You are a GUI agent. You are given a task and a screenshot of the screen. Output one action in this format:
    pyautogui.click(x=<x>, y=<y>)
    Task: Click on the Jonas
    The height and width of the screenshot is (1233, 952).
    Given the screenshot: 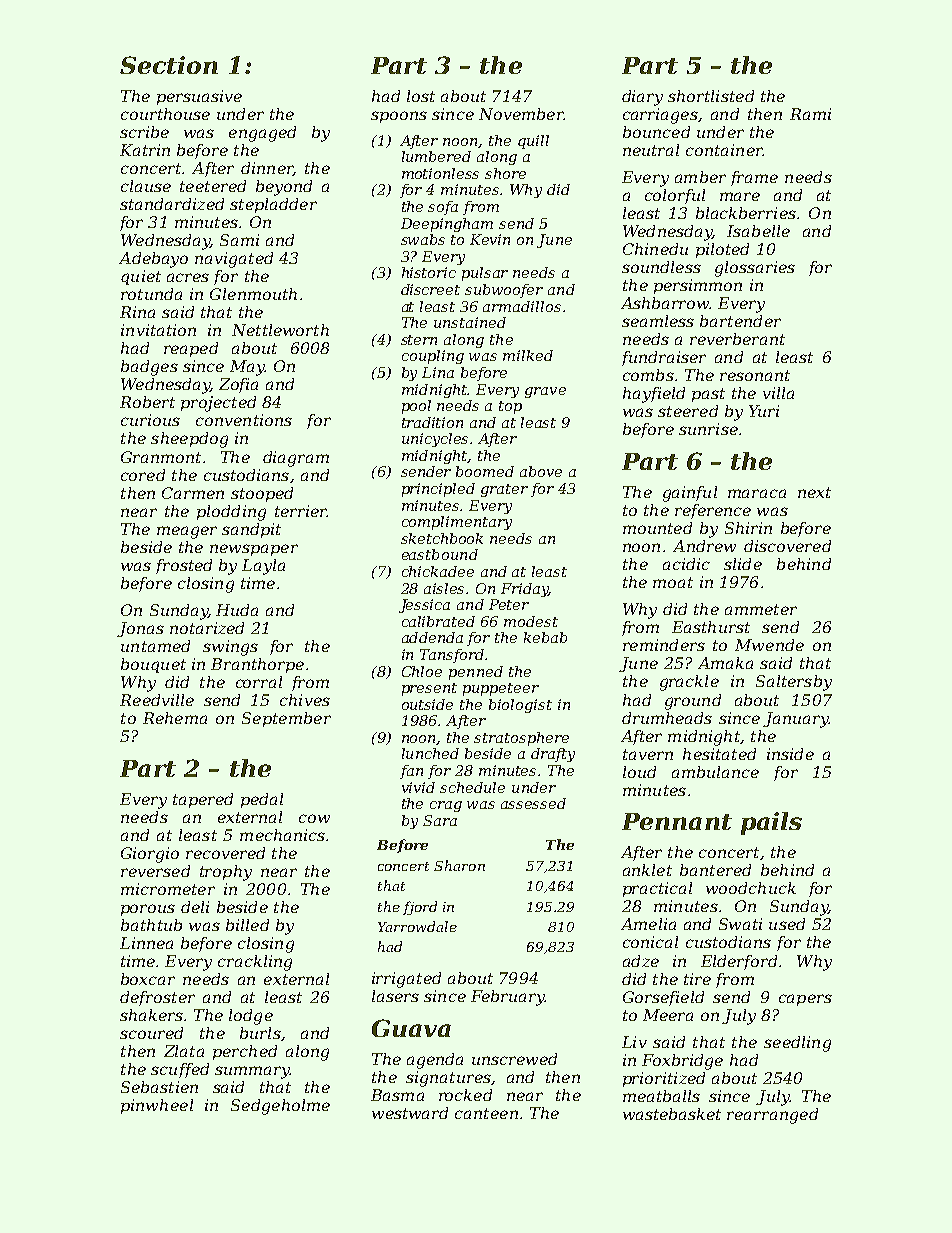 What is the action you would take?
    pyautogui.click(x=140, y=629)
